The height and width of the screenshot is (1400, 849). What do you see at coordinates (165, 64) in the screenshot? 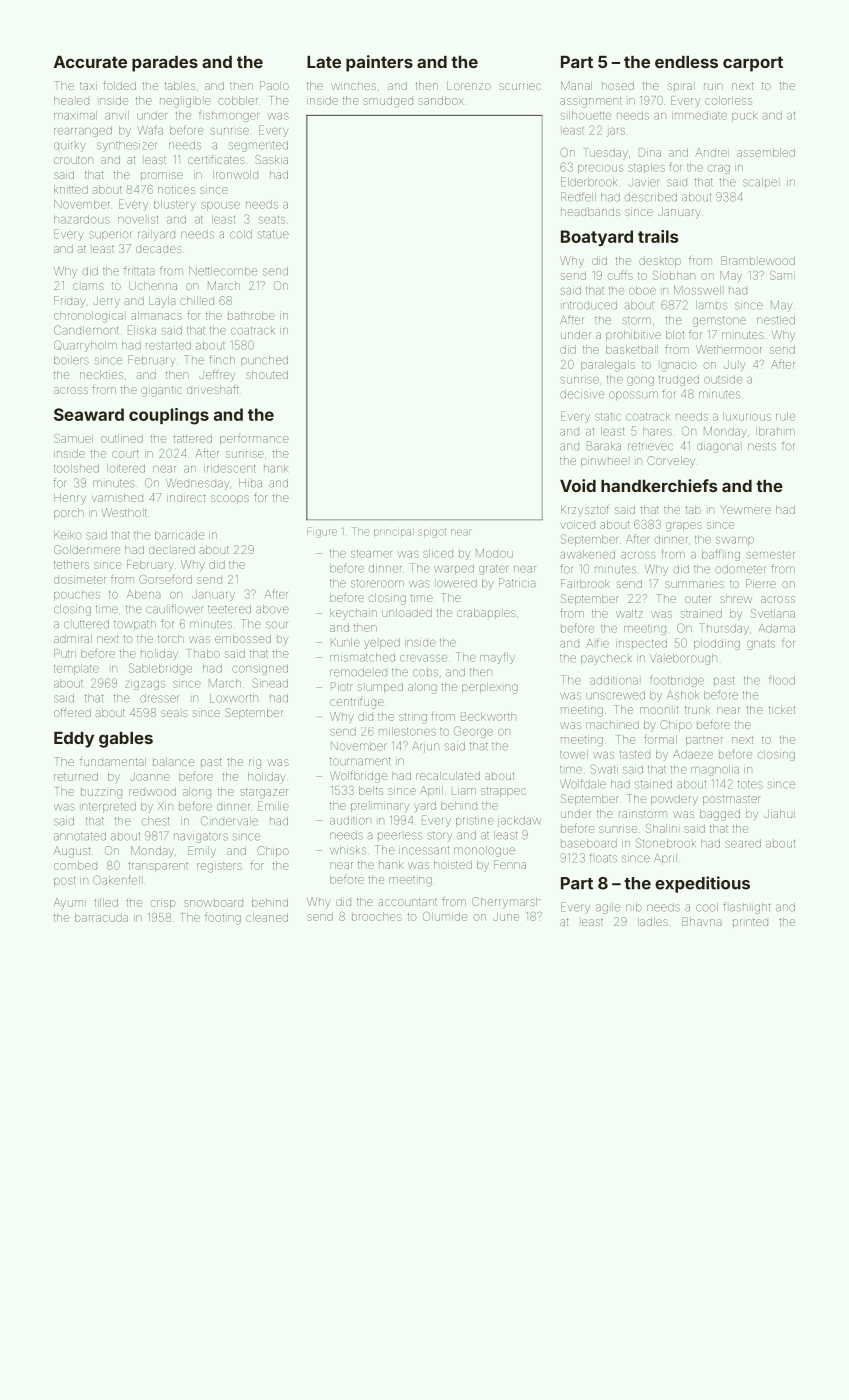
I see `parades` at bounding box center [165, 64].
